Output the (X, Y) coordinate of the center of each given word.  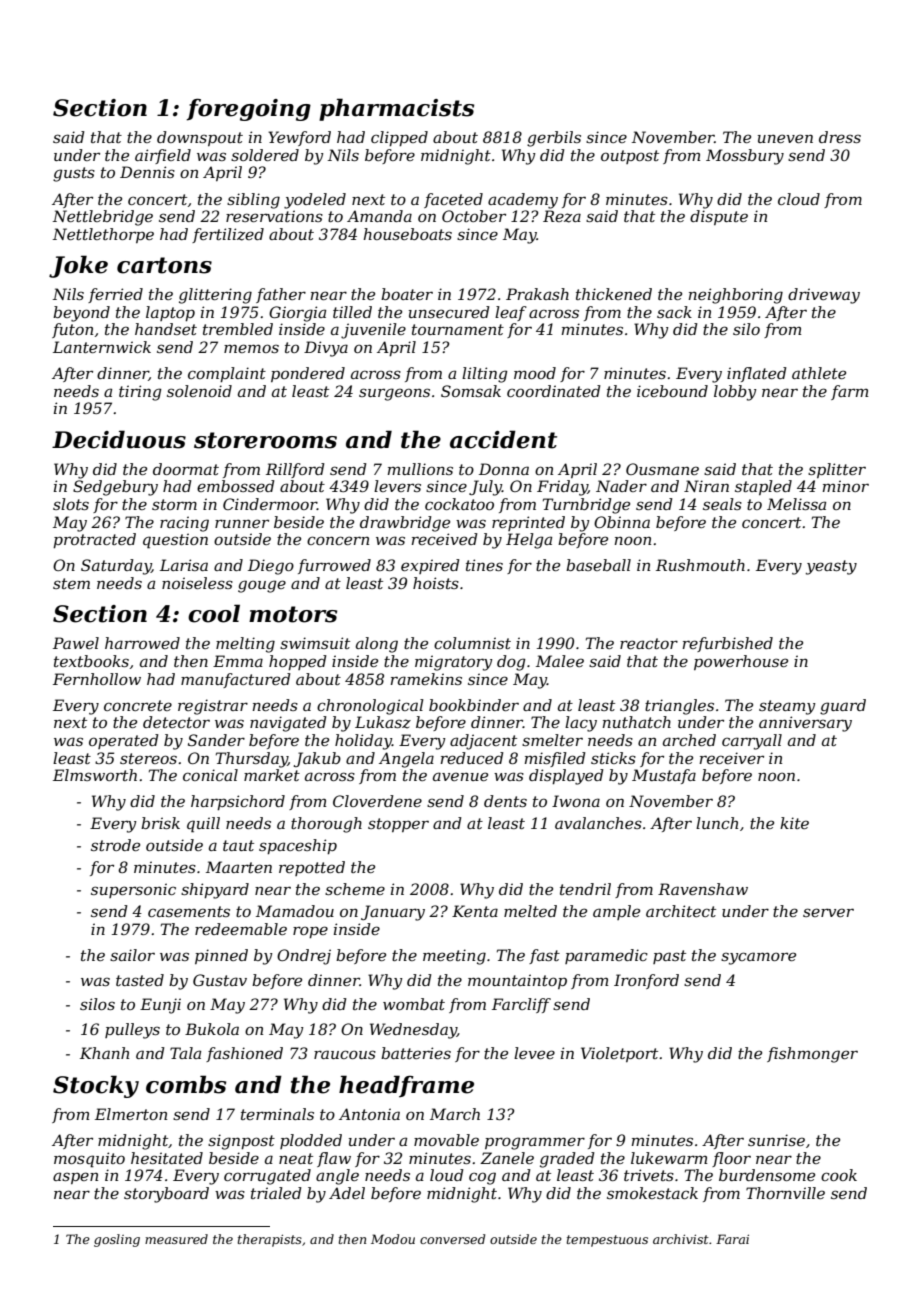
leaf (511, 313)
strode (115, 845)
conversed (452, 1239)
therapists (270, 1240)
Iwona (576, 801)
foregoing (248, 110)
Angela (406, 760)
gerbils (554, 139)
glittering (215, 296)
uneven (785, 138)
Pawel (76, 643)
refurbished (728, 644)
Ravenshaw (703, 889)
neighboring (736, 296)
